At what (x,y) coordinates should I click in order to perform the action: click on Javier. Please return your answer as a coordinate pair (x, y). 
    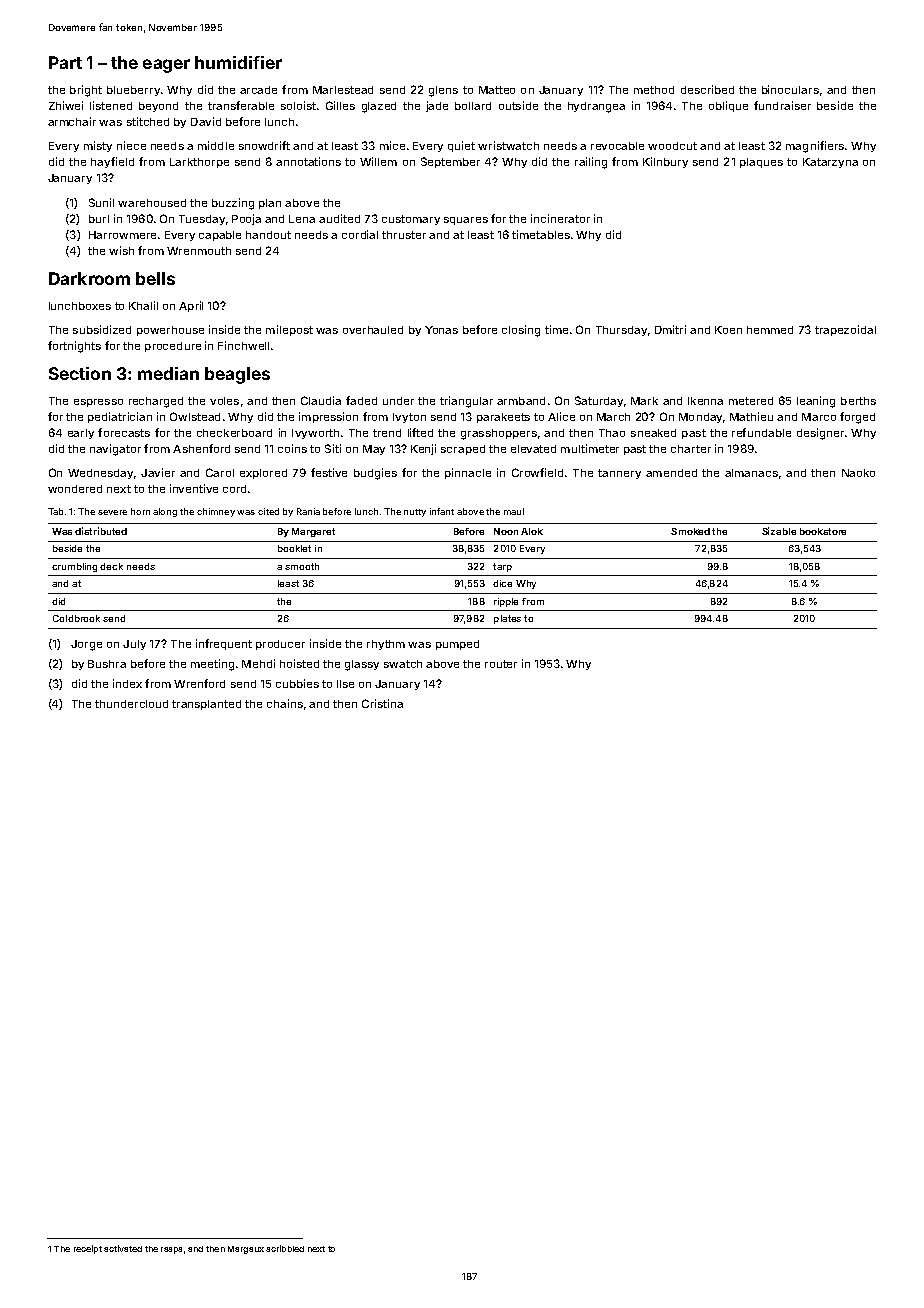
    Looking at the image, I should click on (158, 472).
